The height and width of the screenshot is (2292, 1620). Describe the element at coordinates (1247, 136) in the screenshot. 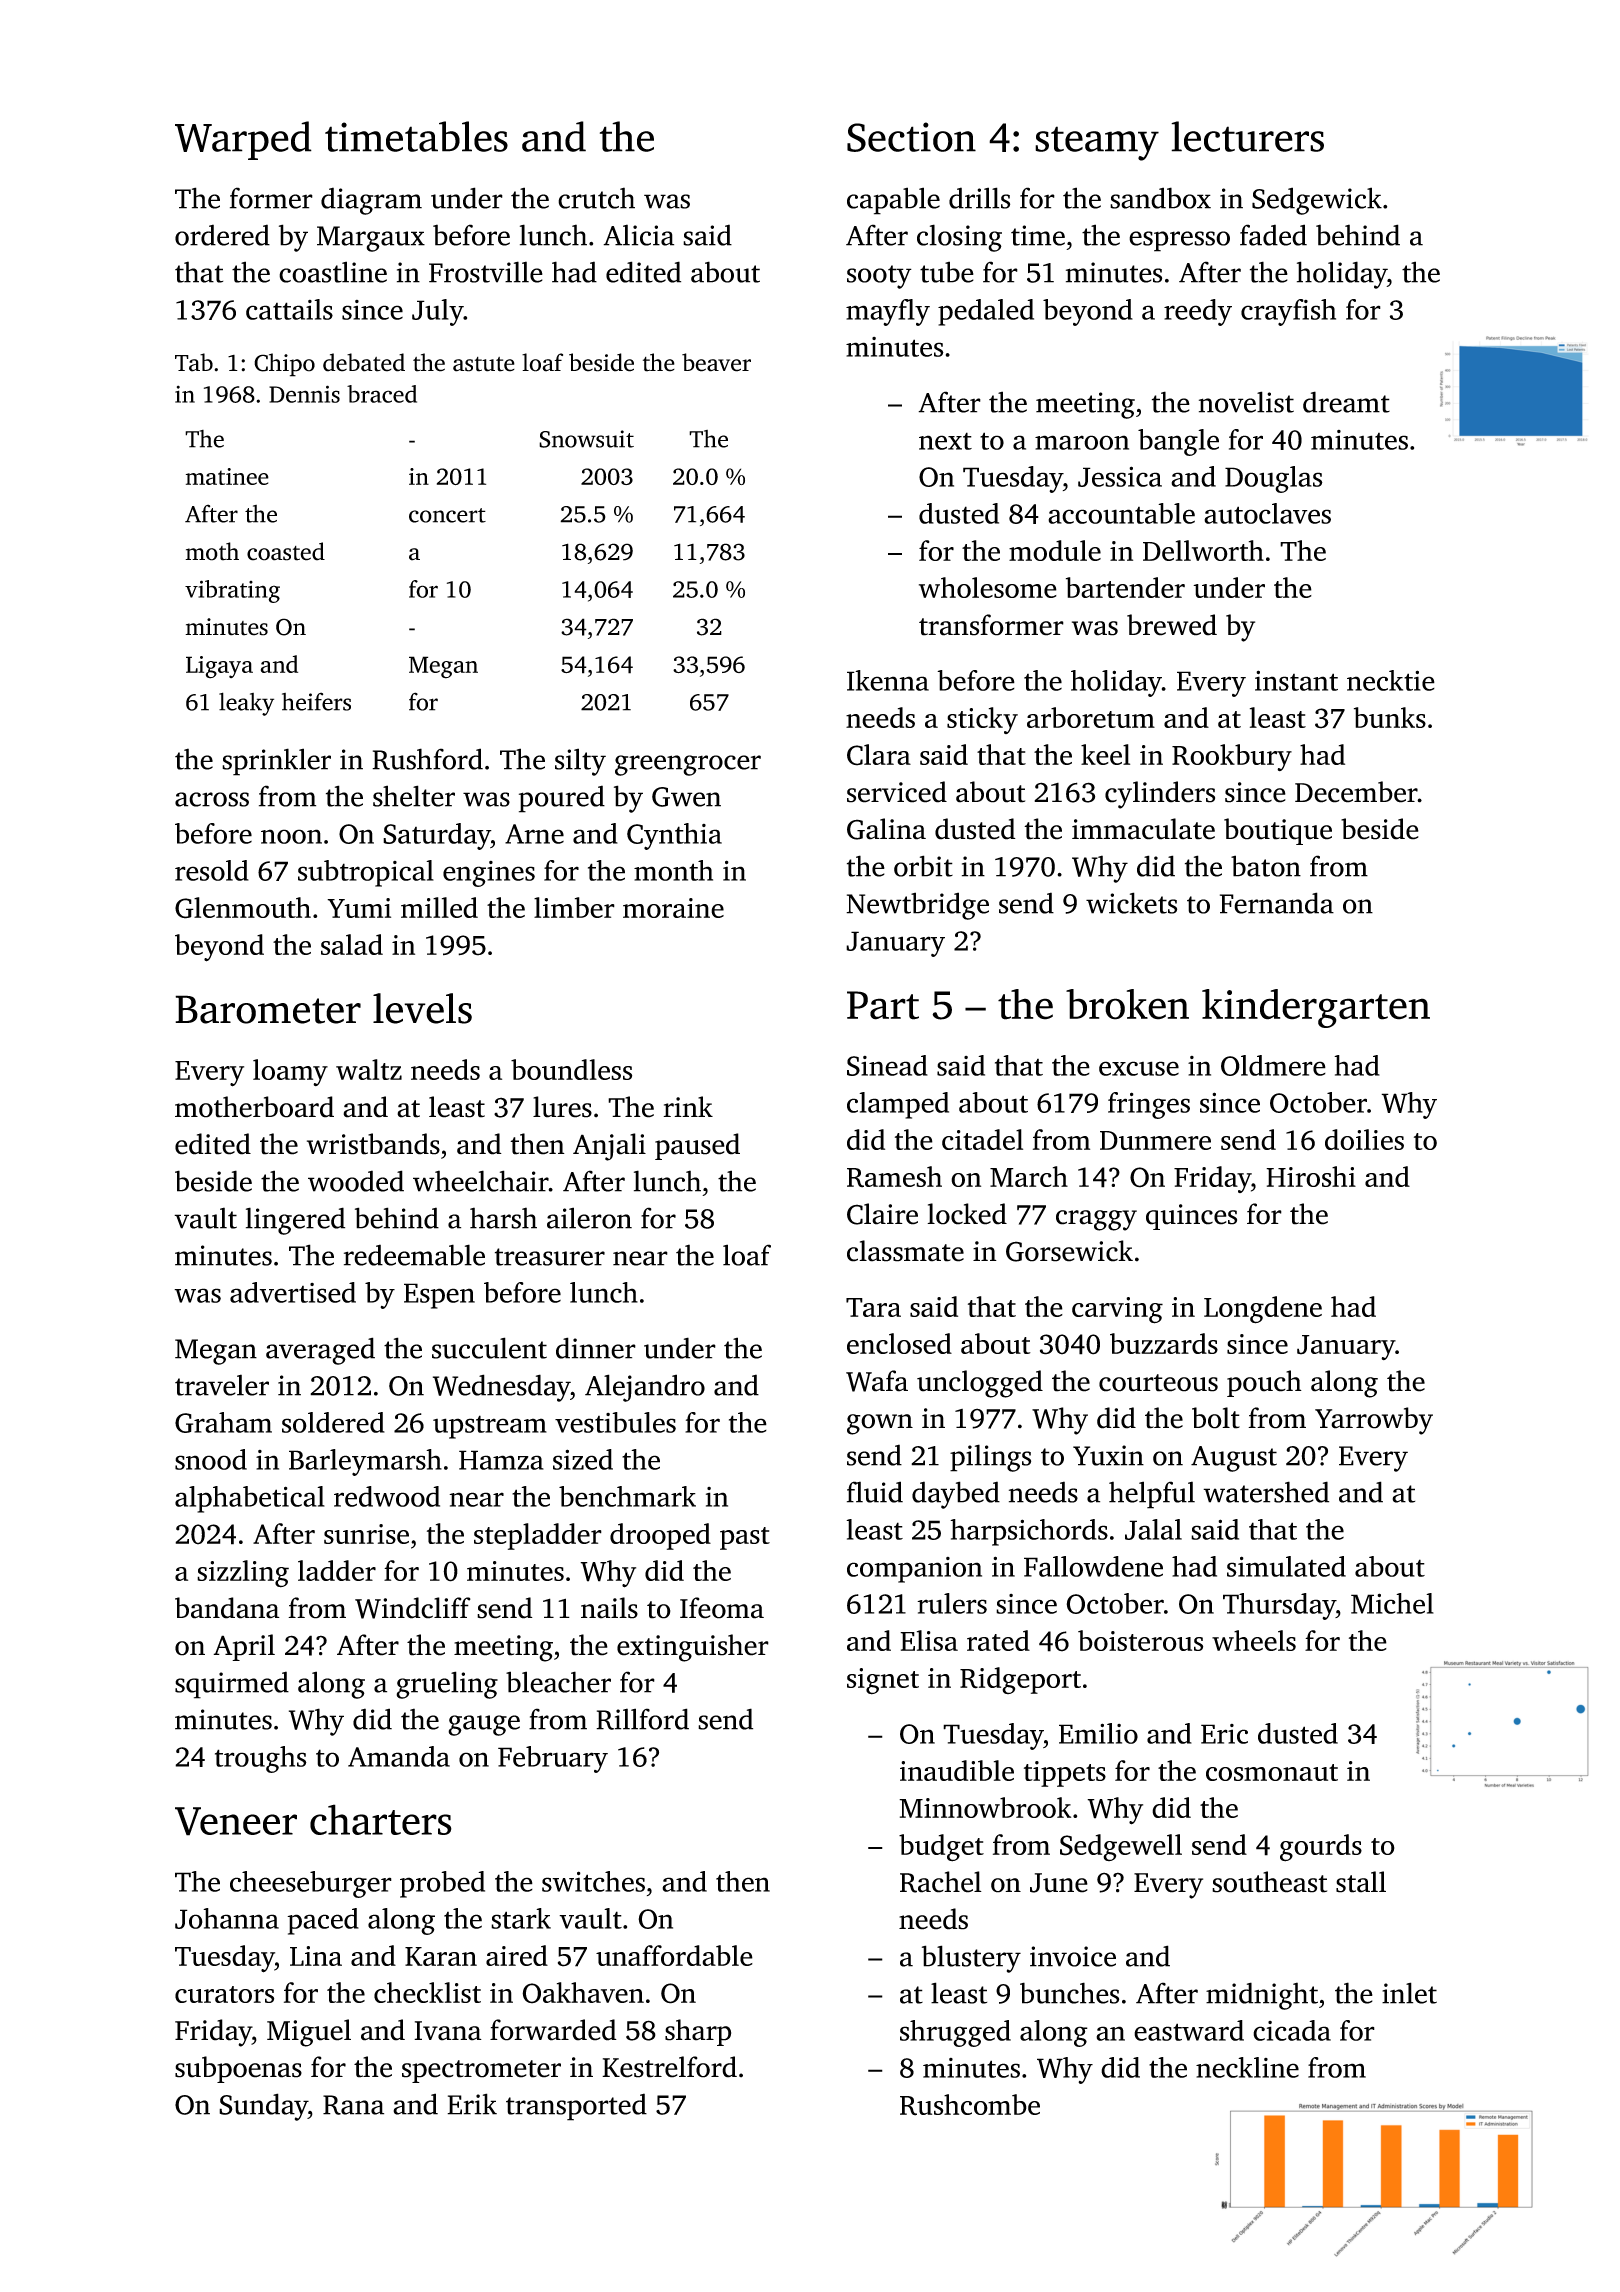

I see `lecturers` at that location.
